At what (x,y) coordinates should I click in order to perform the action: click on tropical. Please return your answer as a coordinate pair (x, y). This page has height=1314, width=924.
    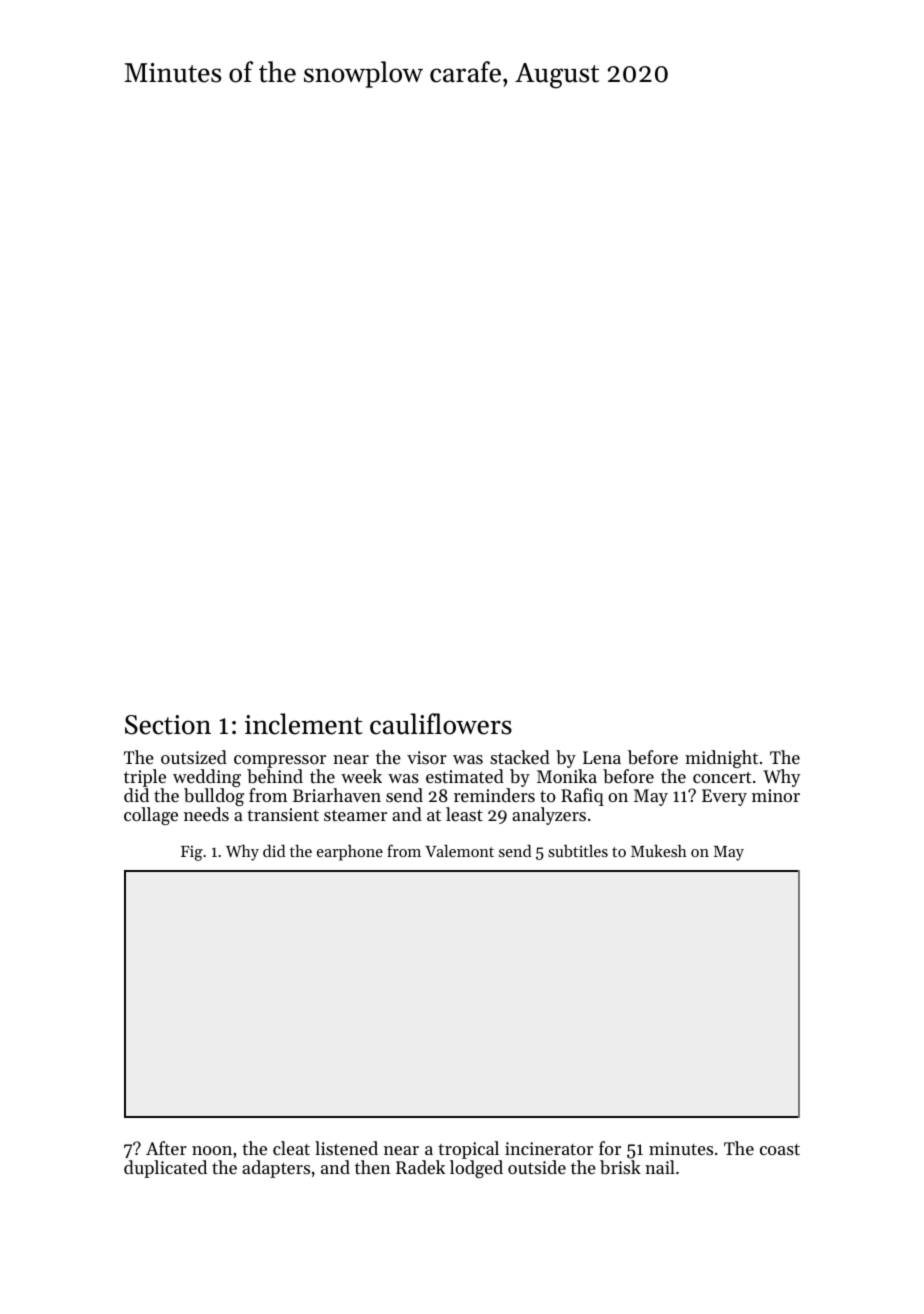
    Looking at the image, I should click on (468, 1150).
